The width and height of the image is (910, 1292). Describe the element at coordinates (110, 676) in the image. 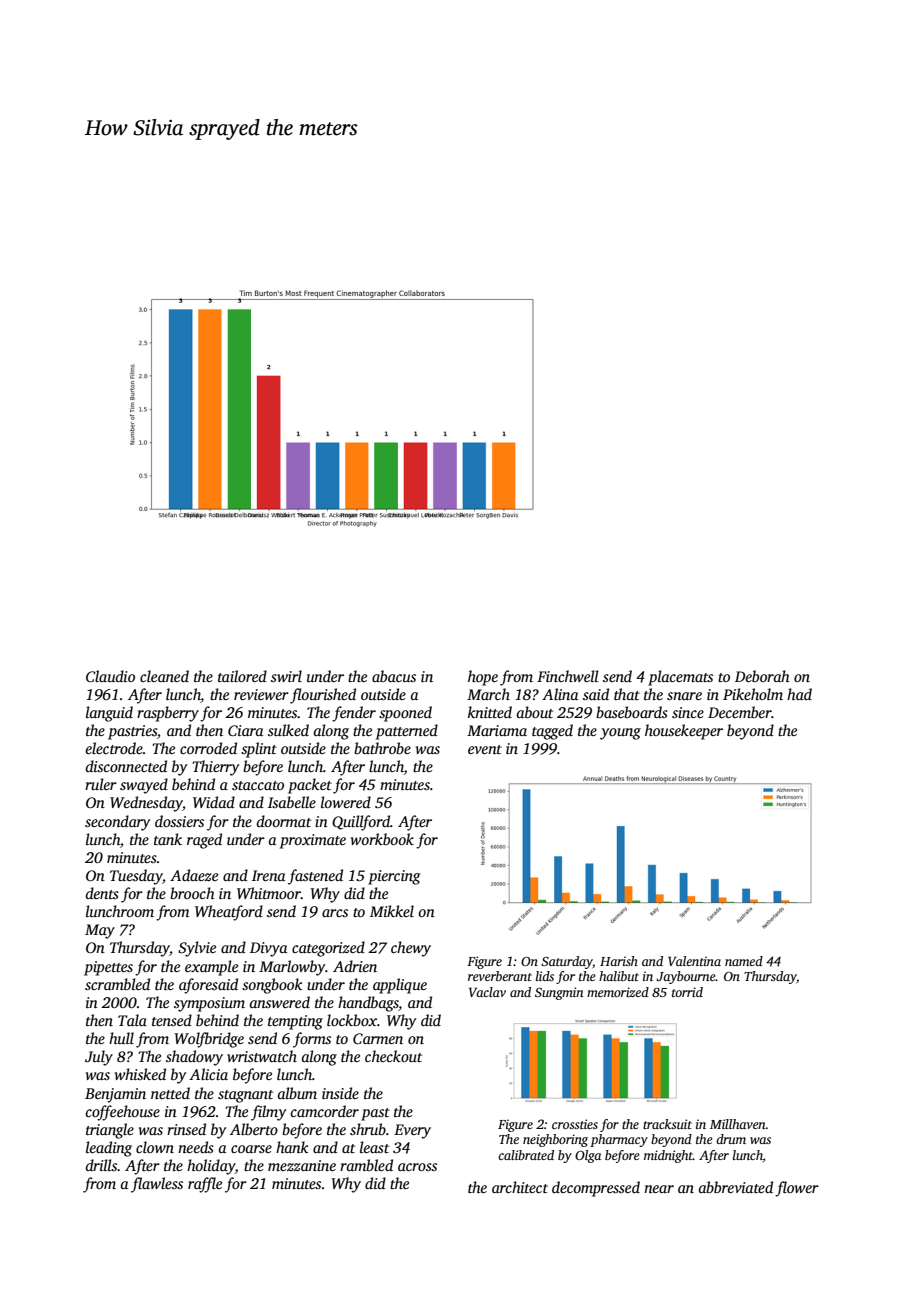

I see `Claudio` at that location.
